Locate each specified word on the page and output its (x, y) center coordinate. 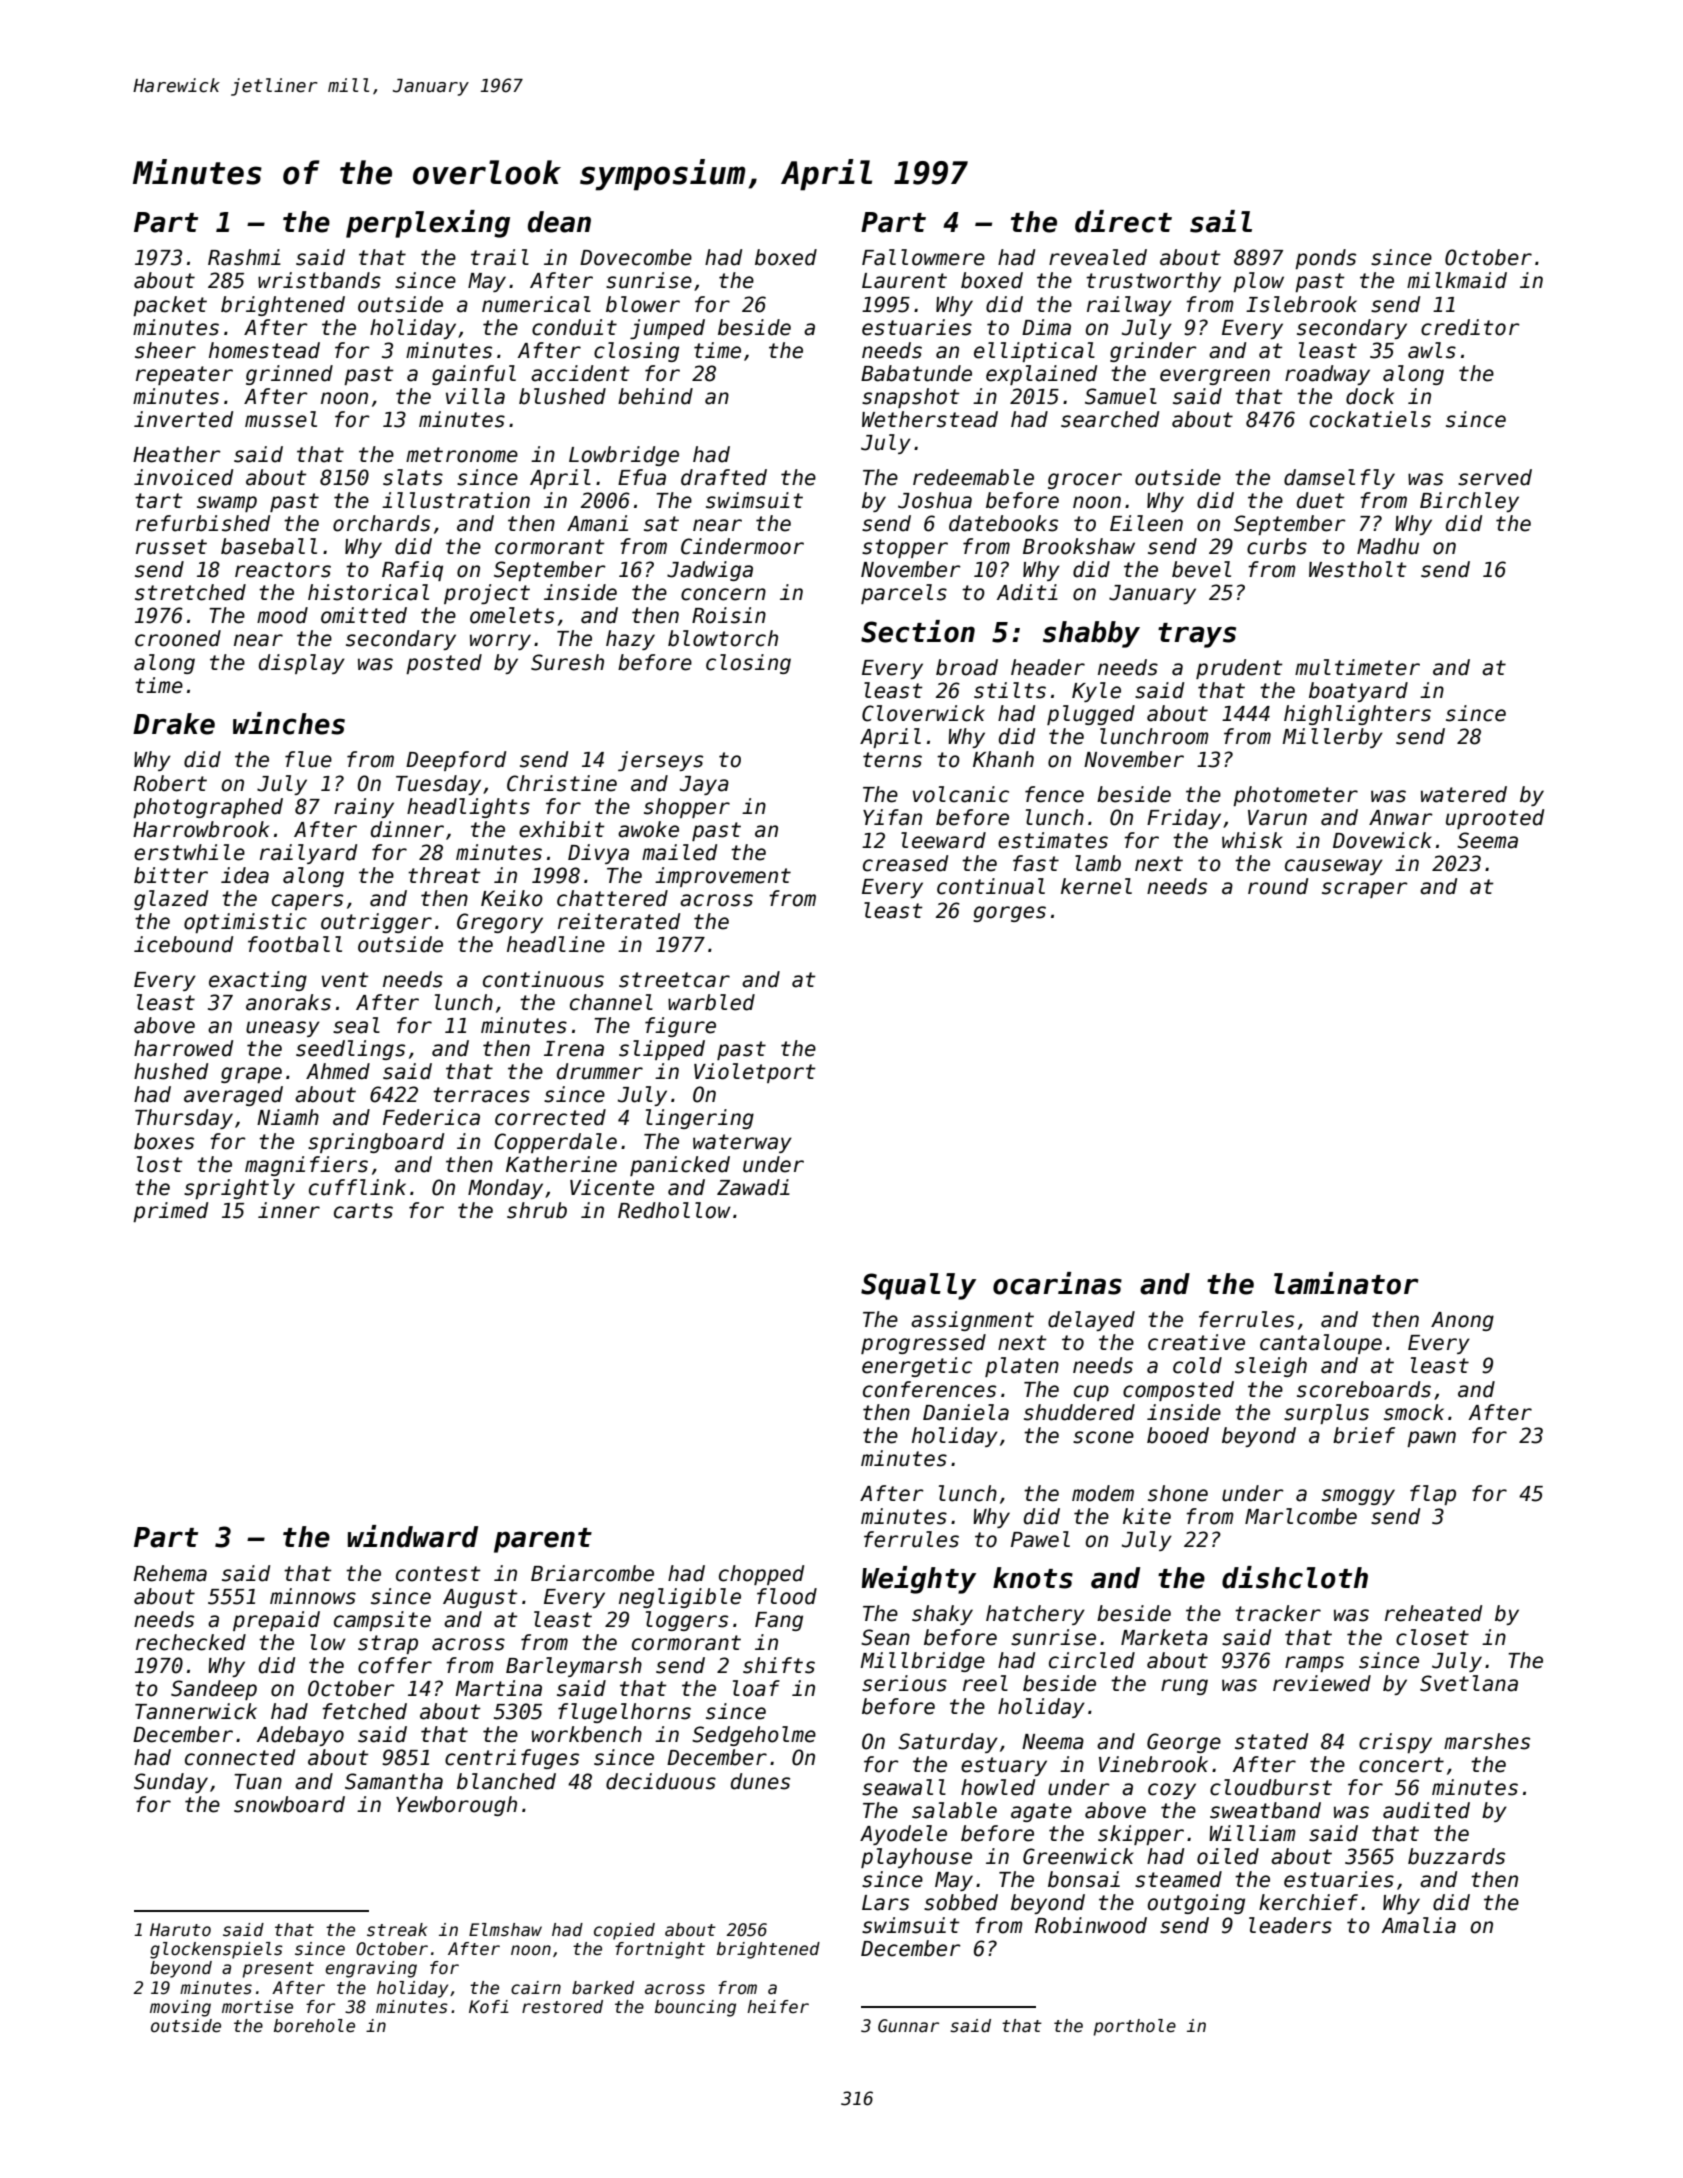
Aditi (1027, 592)
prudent (1239, 669)
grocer (1085, 481)
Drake (174, 724)
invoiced (183, 477)
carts (363, 1211)
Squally (918, 1286)
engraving (371, 1969)
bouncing (695, 2008)
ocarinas (1057, 1283)
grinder (1153, 352)
